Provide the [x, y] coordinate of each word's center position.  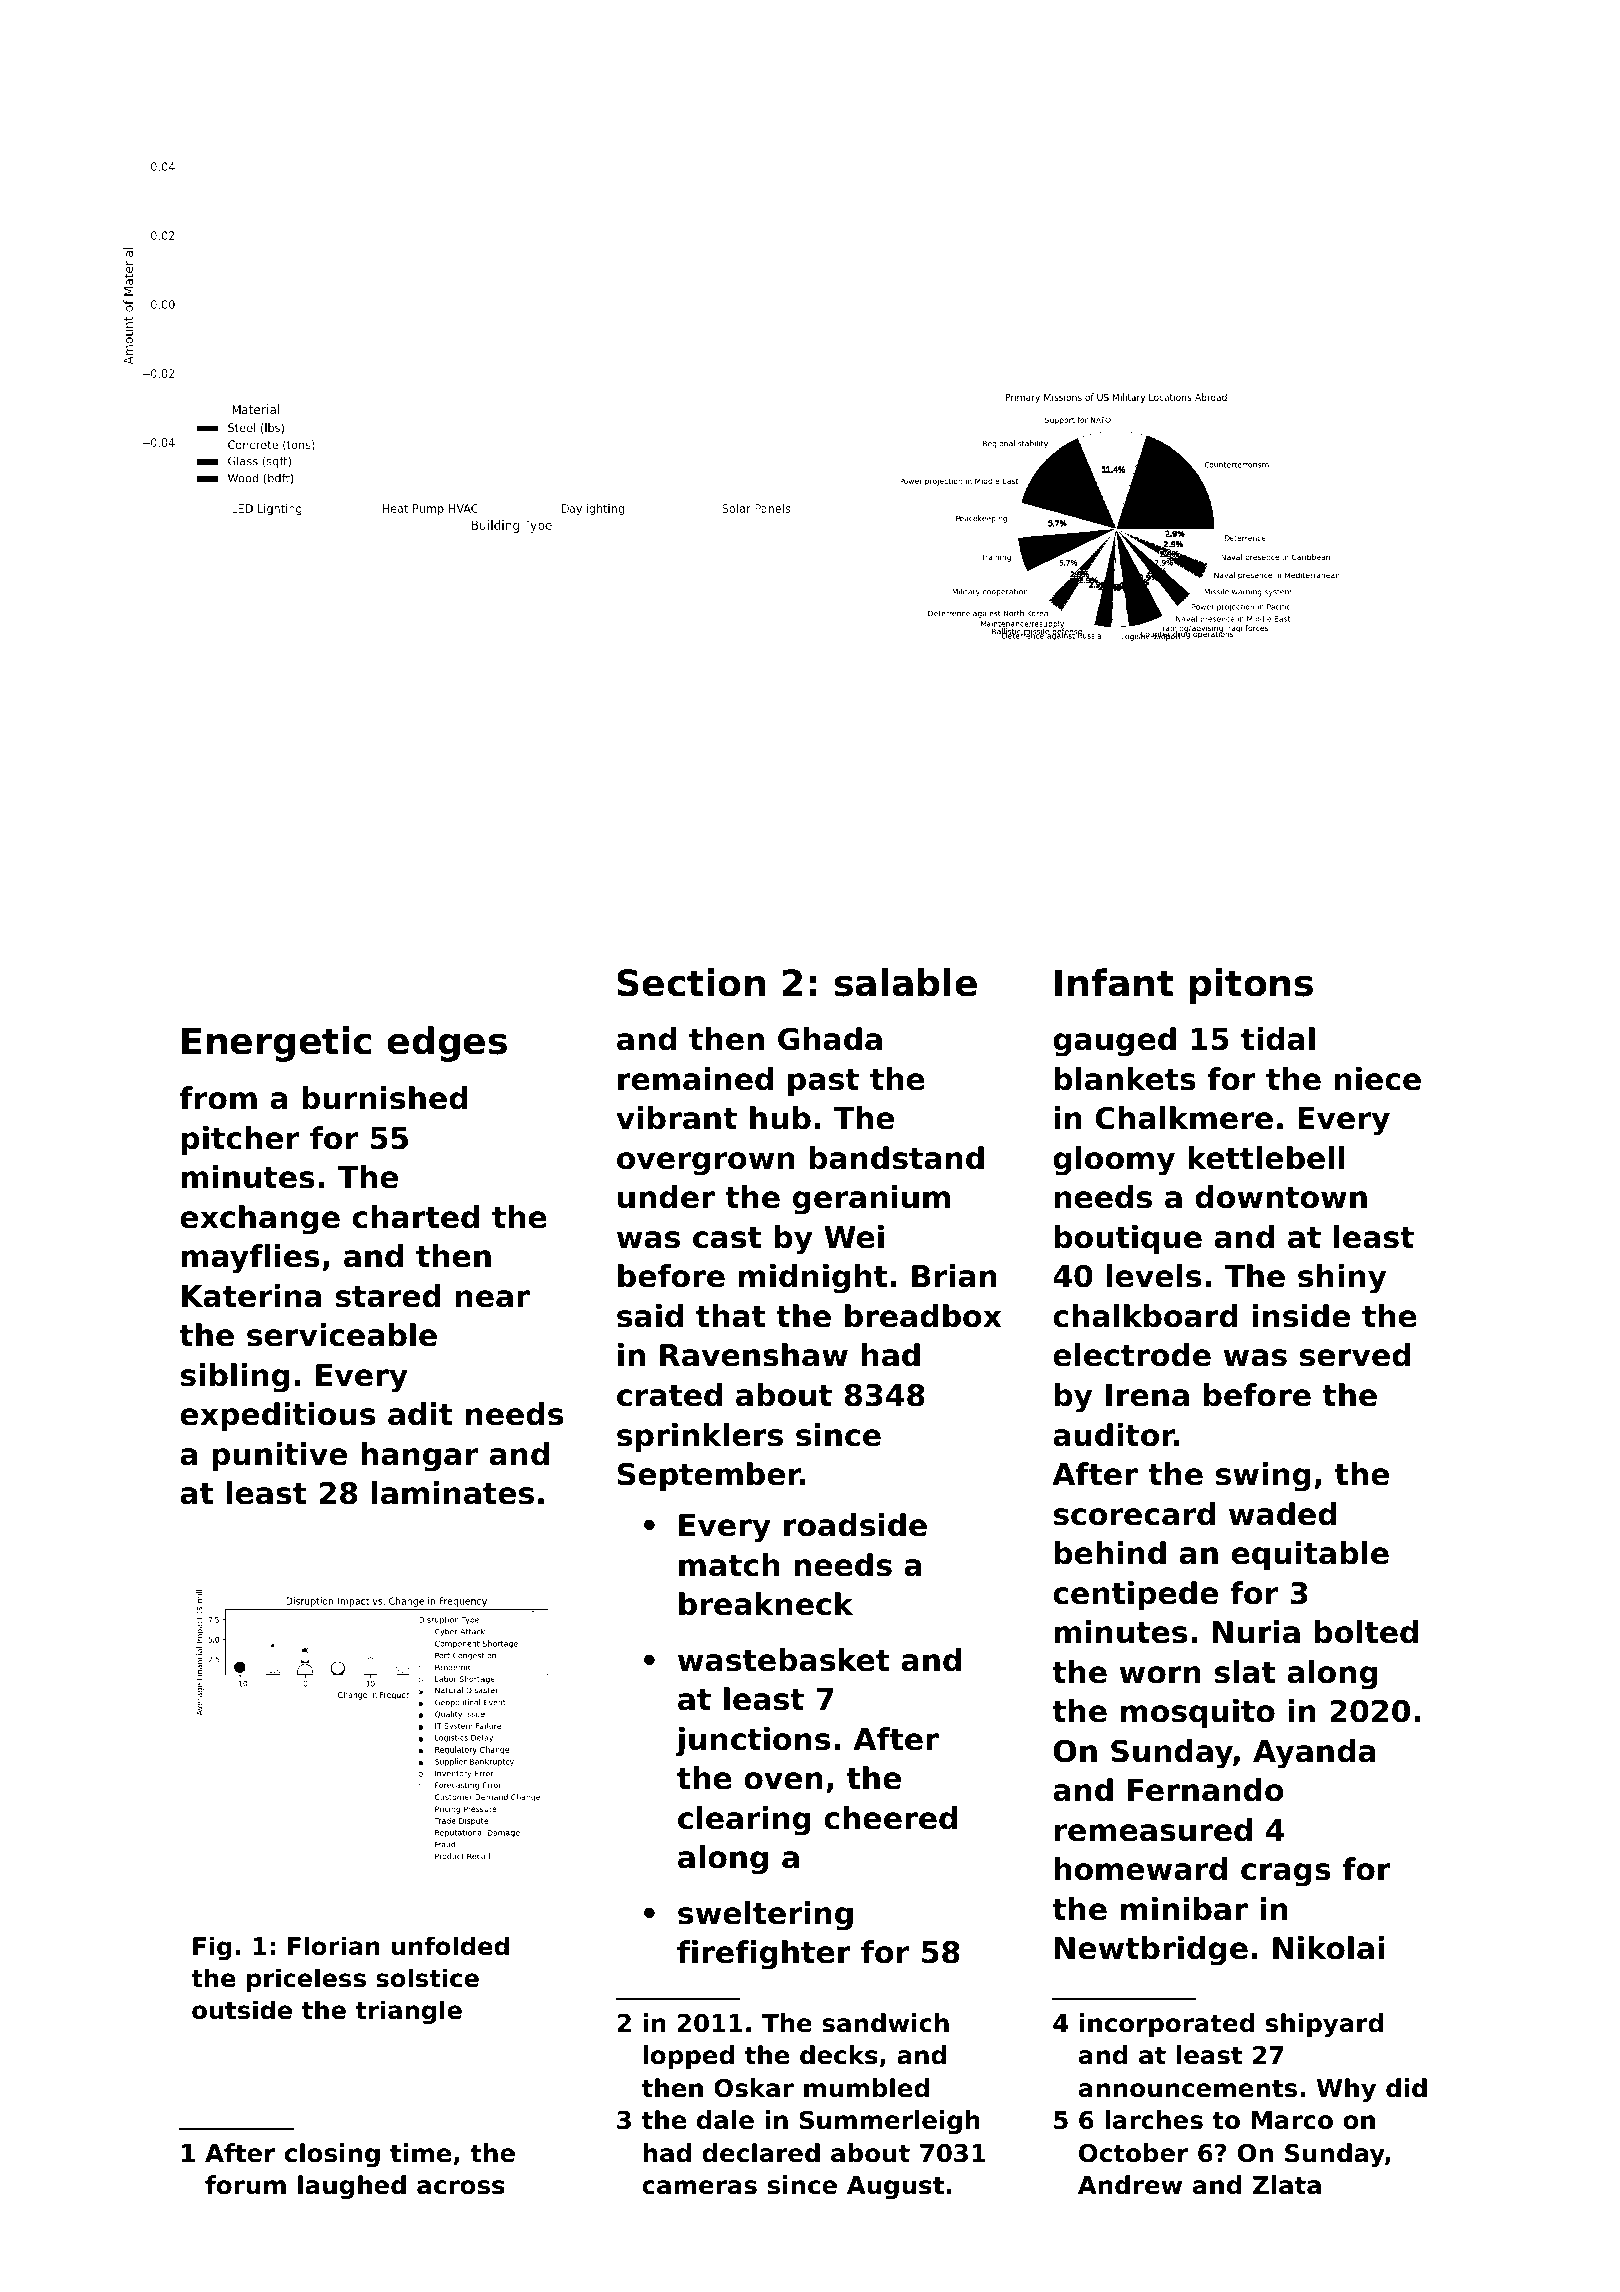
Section [691, 982]
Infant [1114, 982]
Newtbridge [1151, 1951]
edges [447, 1044]
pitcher [240, 1140]
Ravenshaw [754, 1355]
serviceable [342, 1335]
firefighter [764, 1955]
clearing [744, 1821]
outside [242, 2010]
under [666, 1197]
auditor [1113, 1435]
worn [1160, 1675]
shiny [1342, 1279]
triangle [408, 2012]
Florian [334, 1946]
